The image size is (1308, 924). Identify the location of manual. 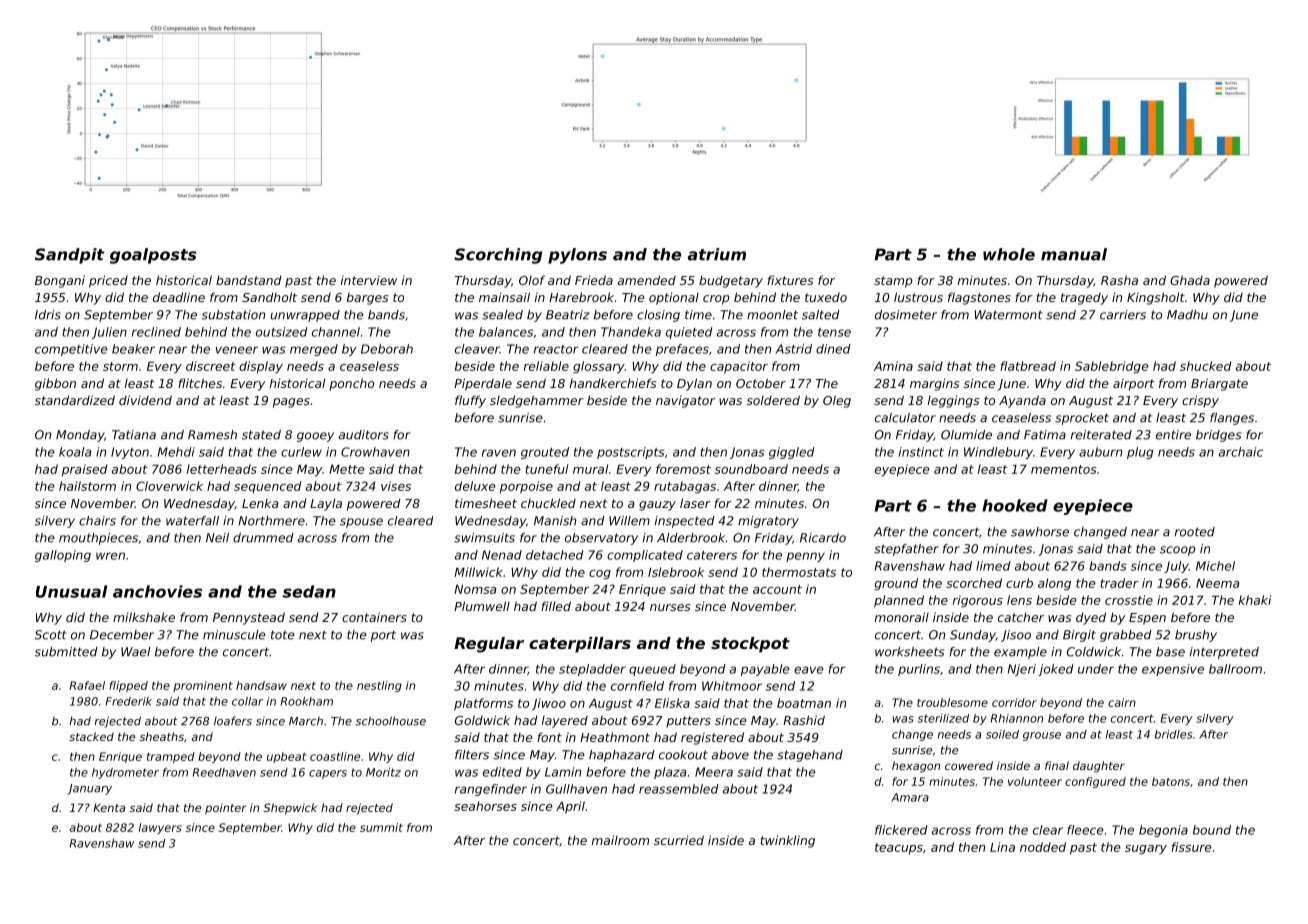
(1074, 254).
